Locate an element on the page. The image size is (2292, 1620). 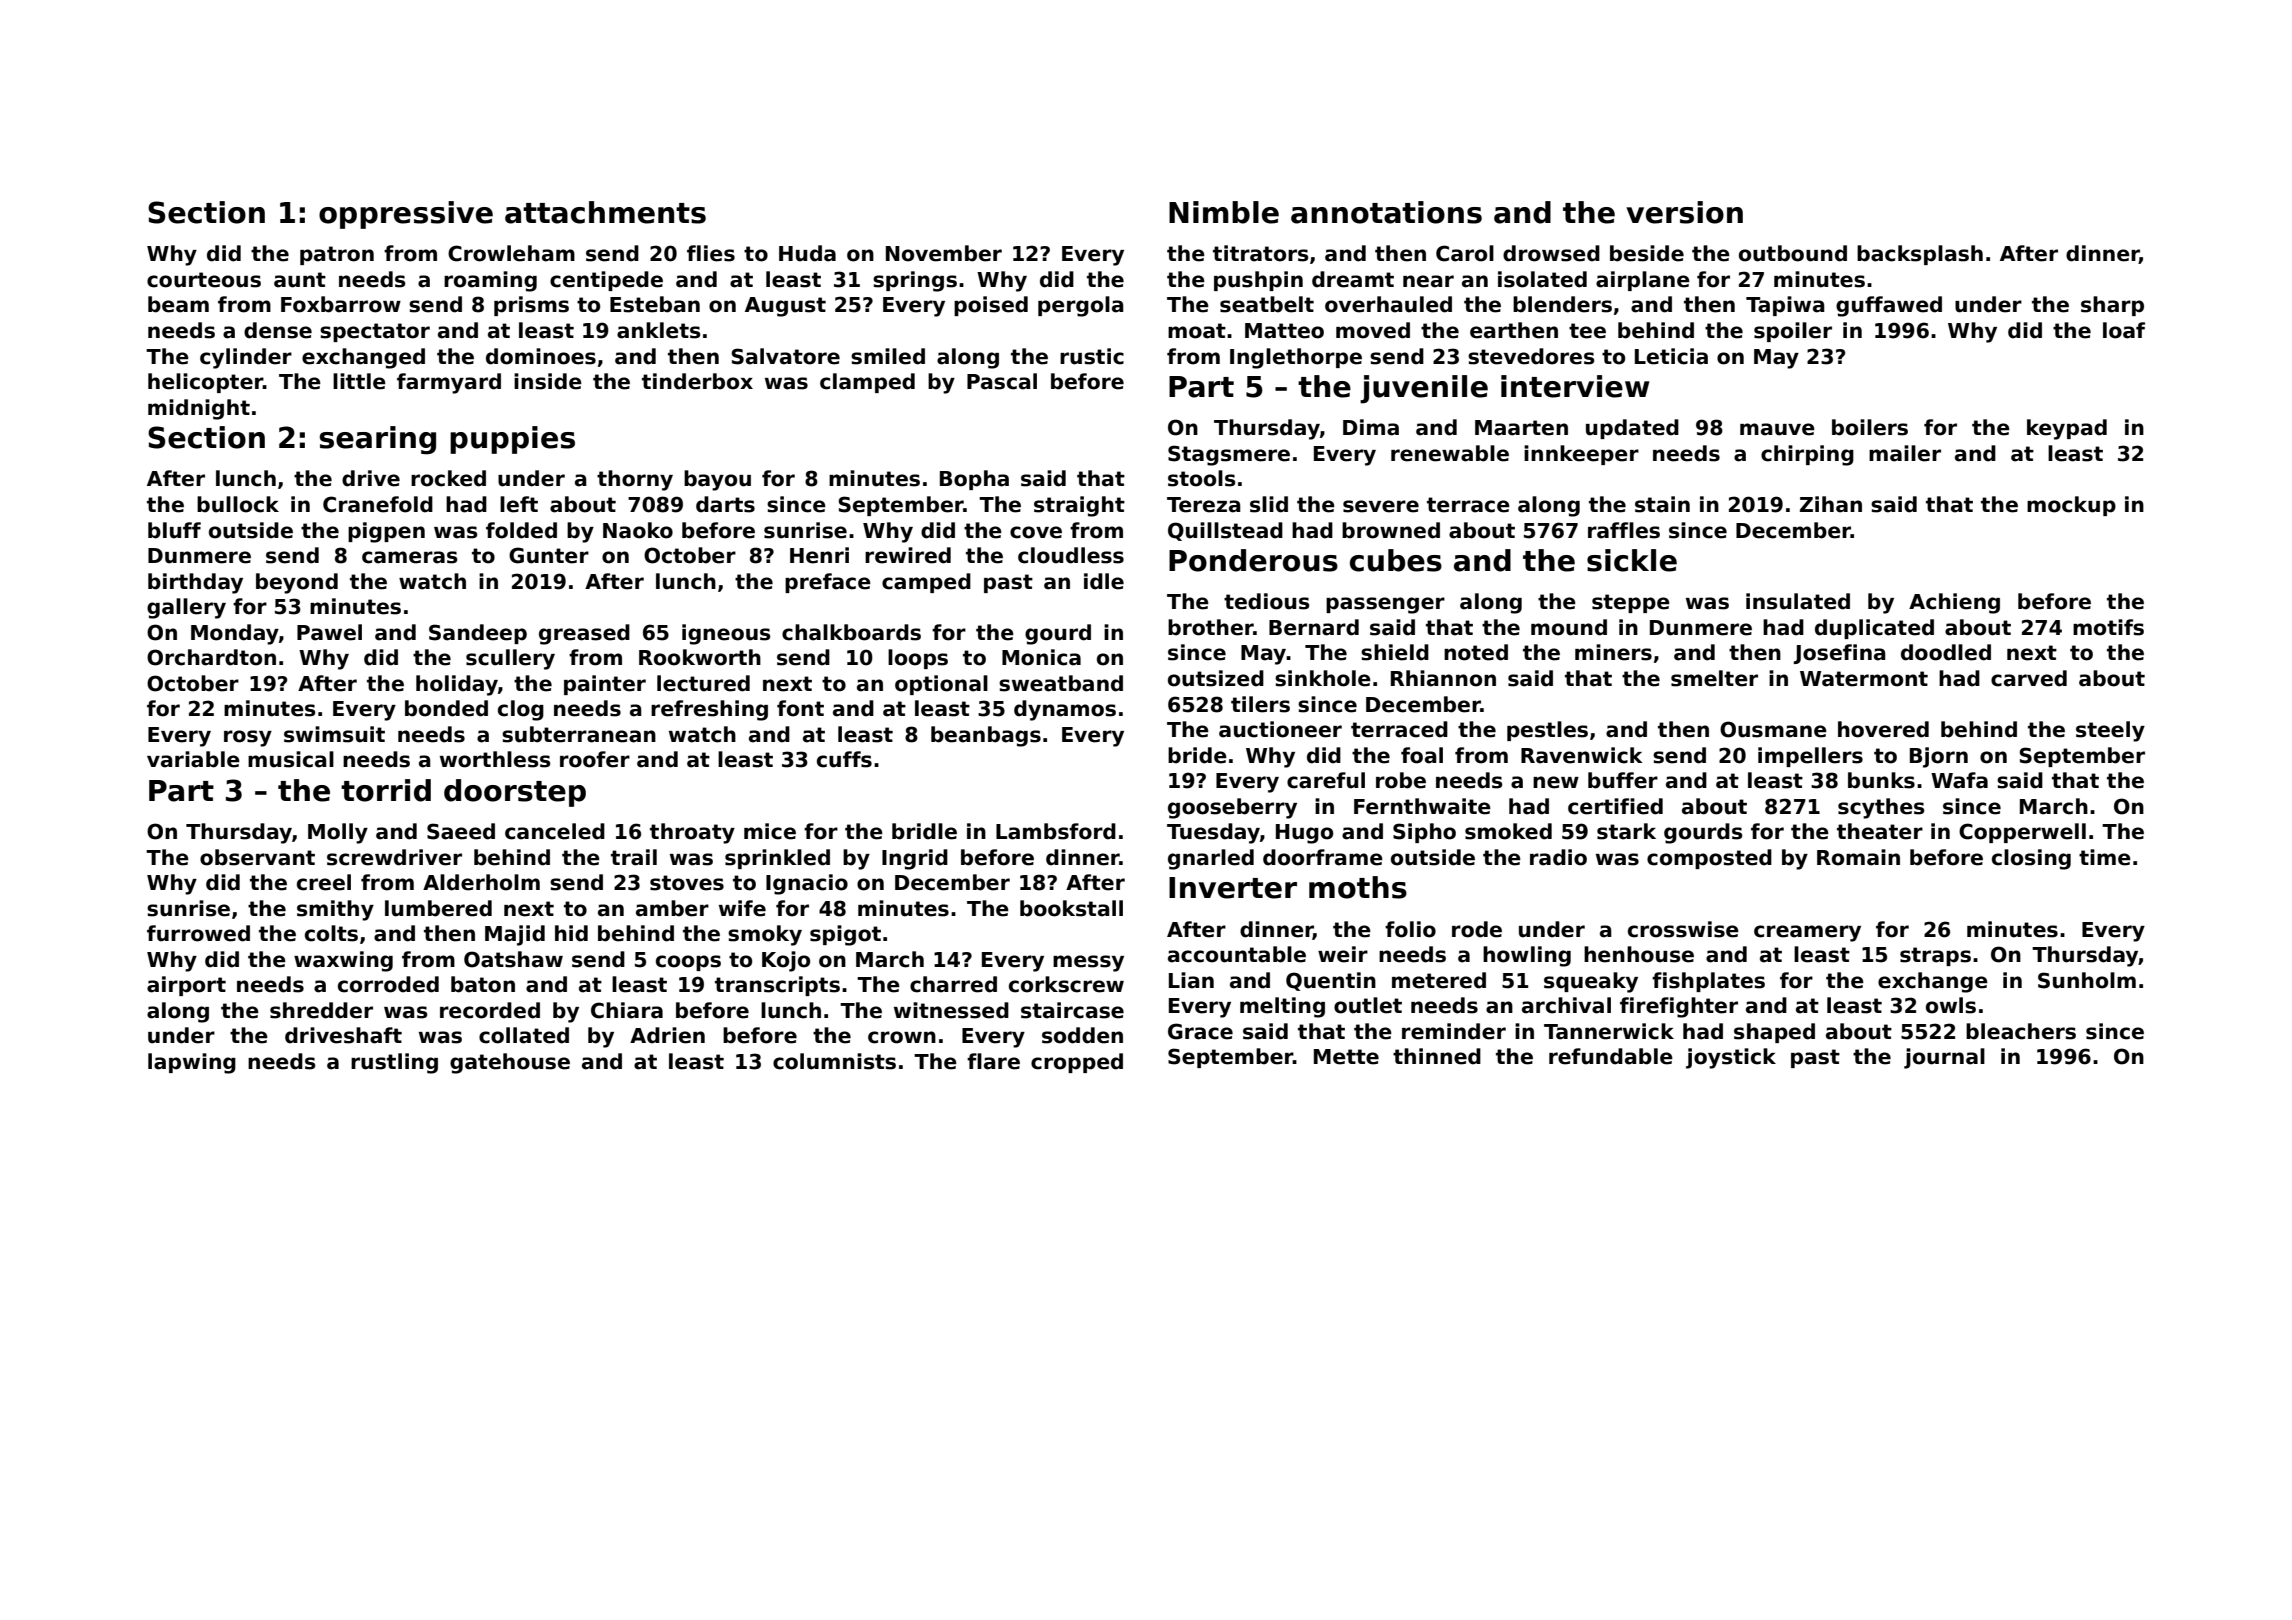
sickle is located at coordinates (1632, 560).
